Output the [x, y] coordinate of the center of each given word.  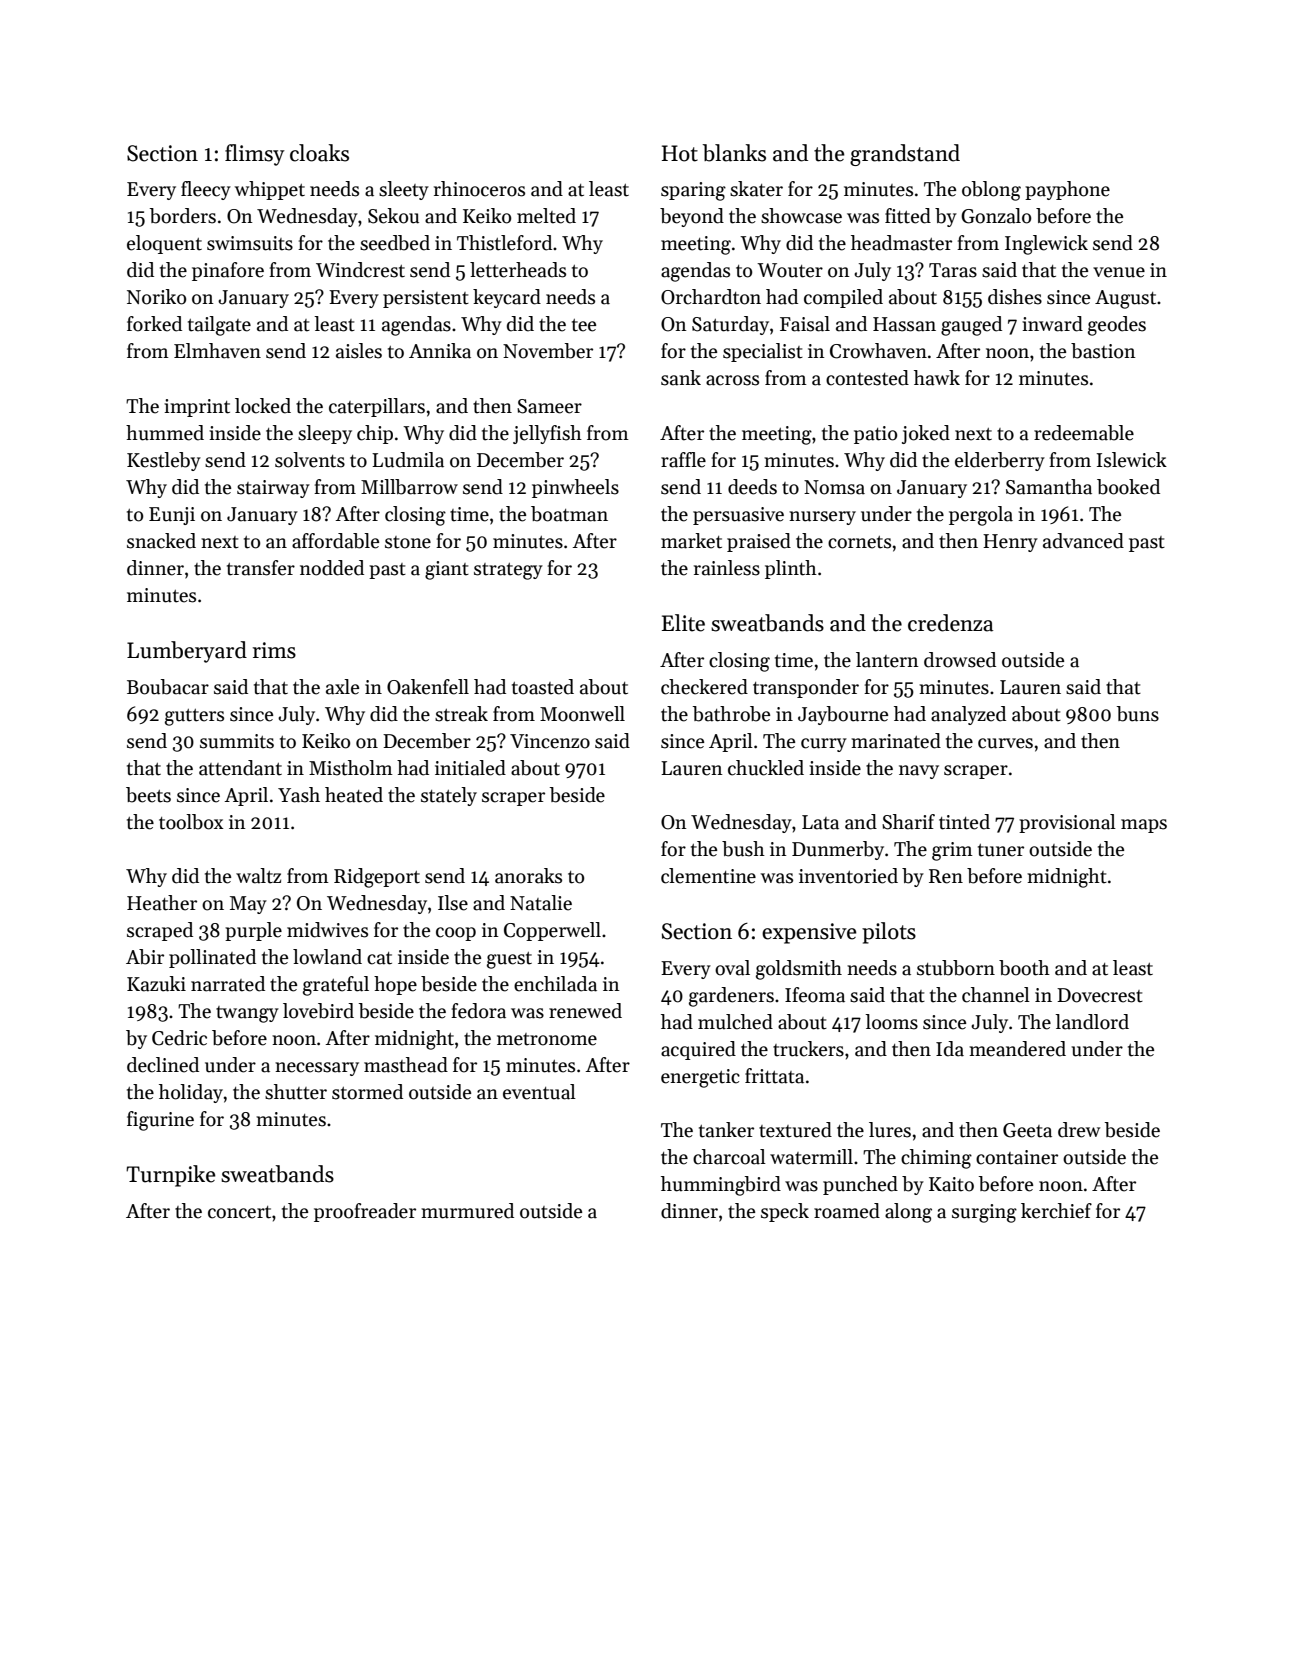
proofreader [365, 1212]
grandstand [905, 155]
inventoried [848, 876]
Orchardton [711, 297]
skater [756, 189]
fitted [908, 216]
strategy [508, 571]
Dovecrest [1100, 995]
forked [154, 324]
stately [449, 796]
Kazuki [156, 984]
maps [1144, 826]
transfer [261, 568]
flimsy [255, 155]
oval [732, 968]
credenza [950, 623]
